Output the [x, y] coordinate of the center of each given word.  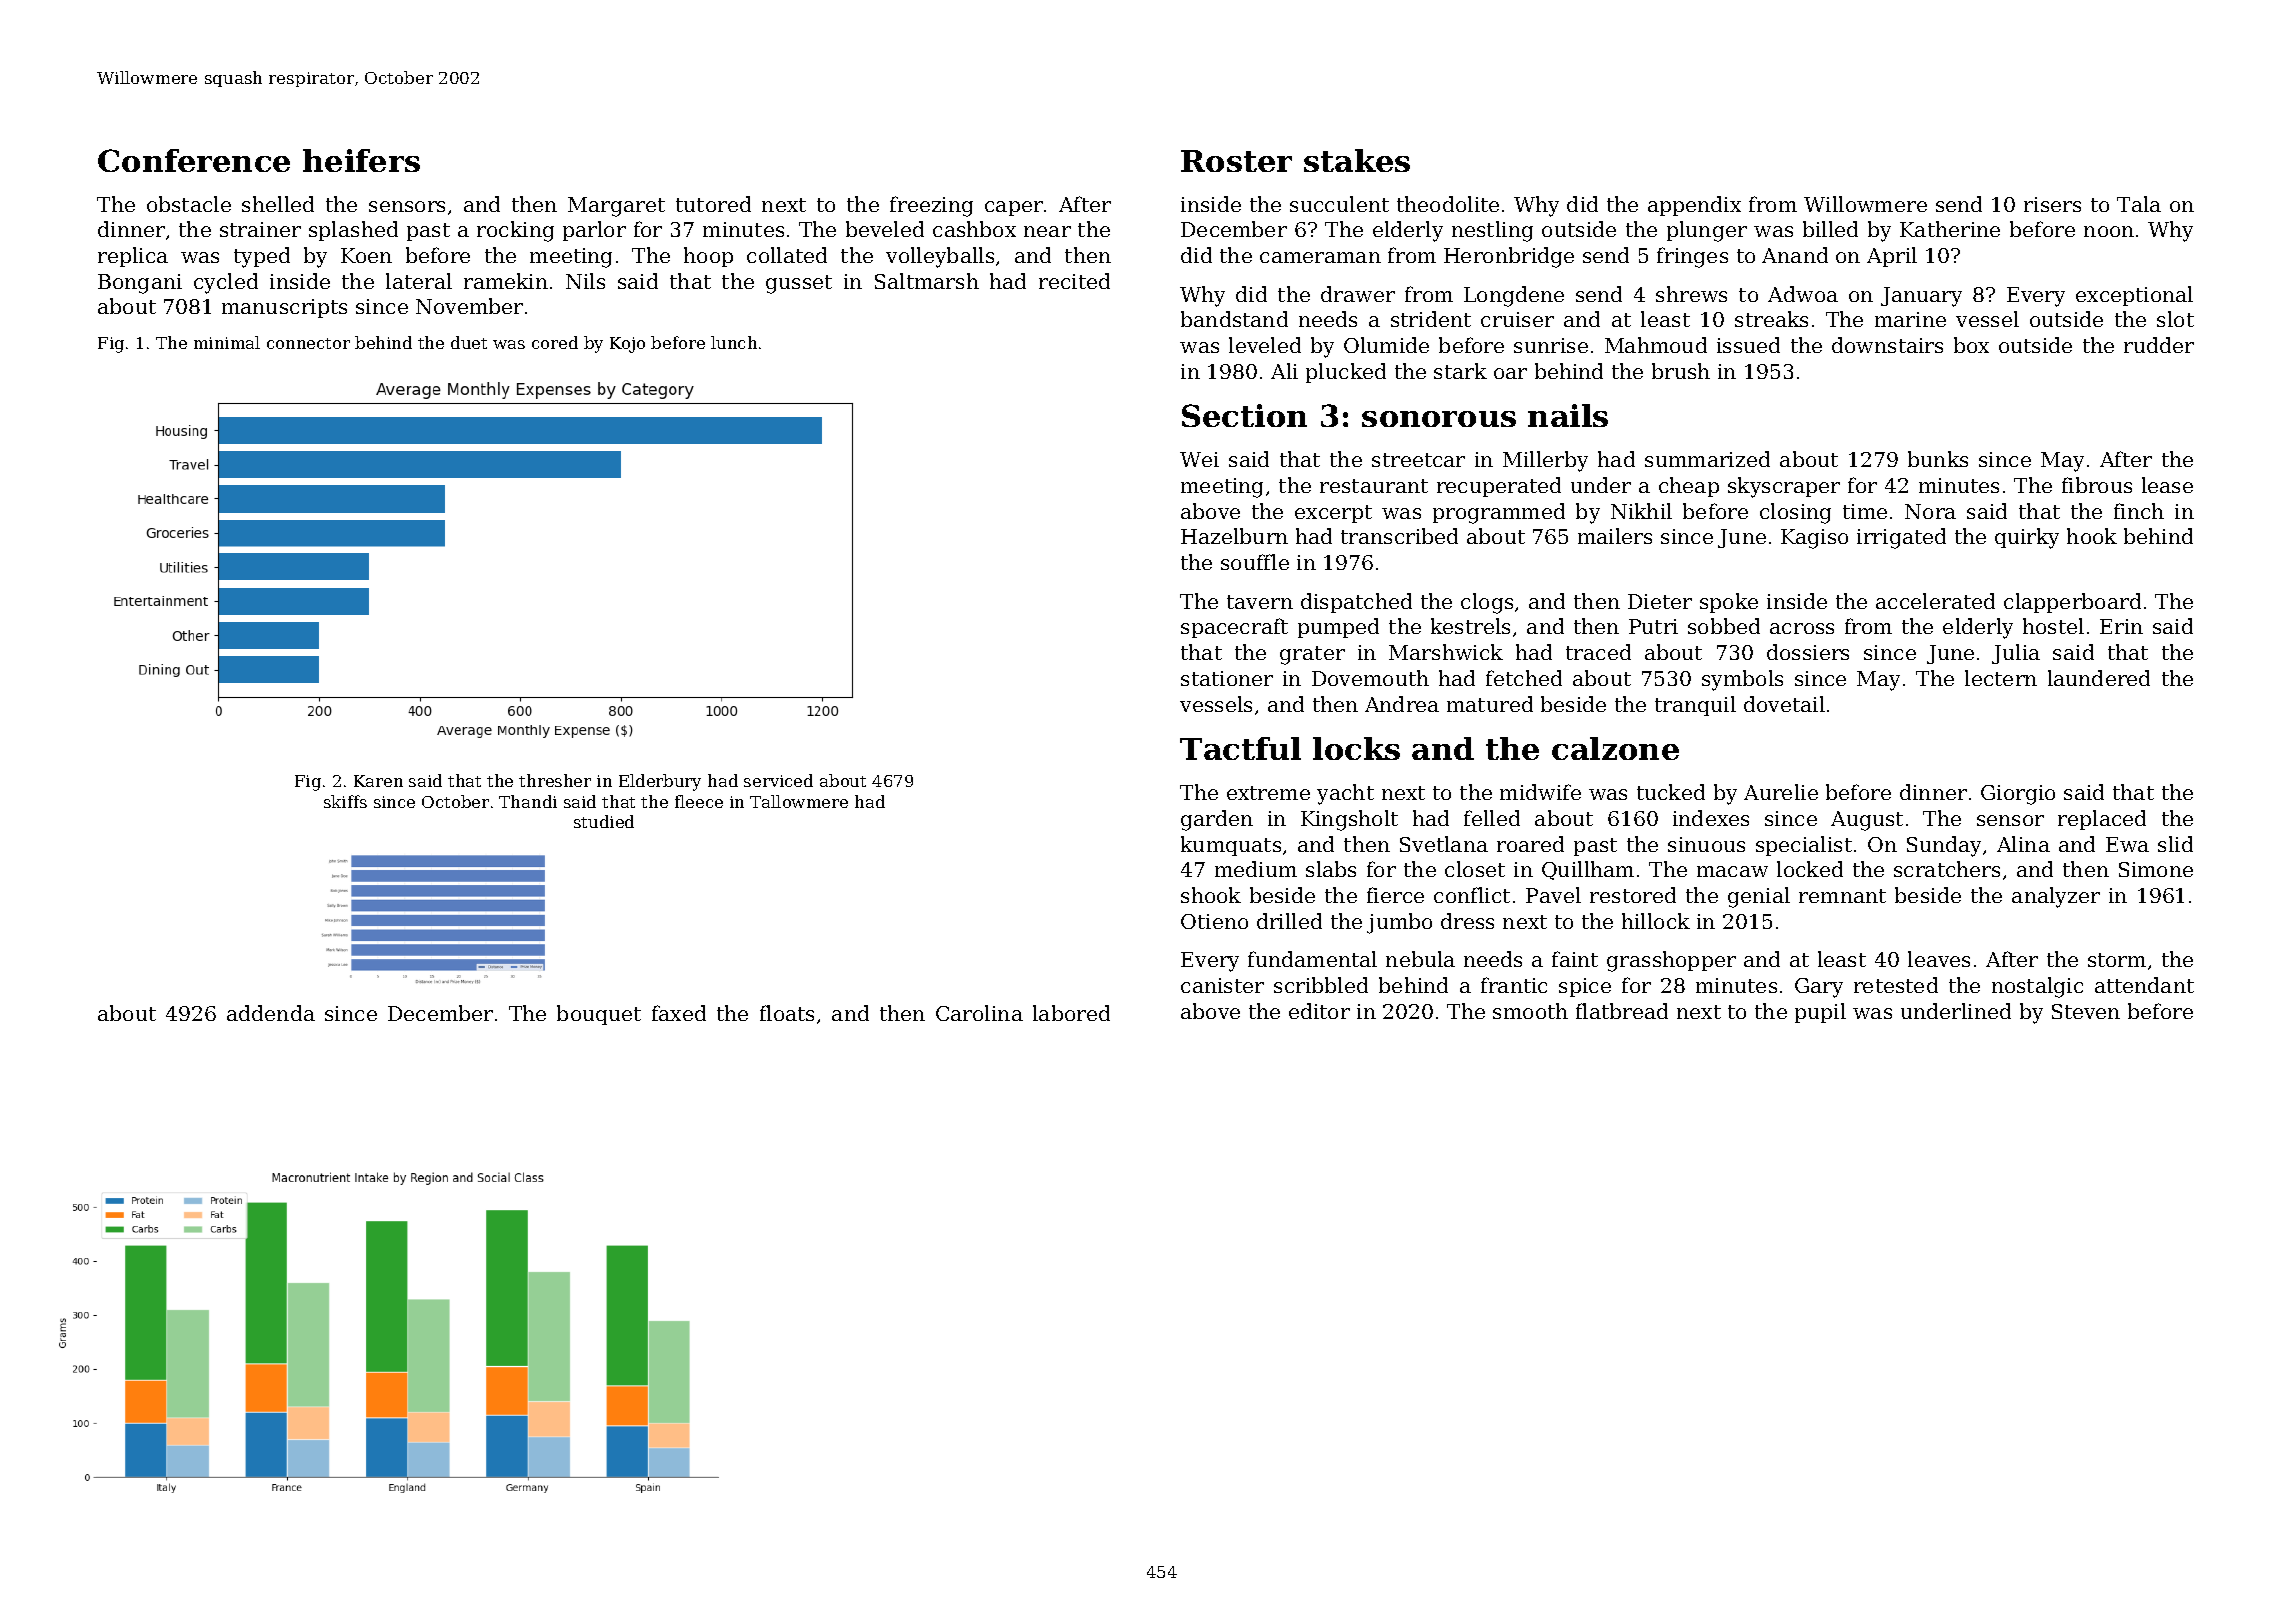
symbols [1742, 680]
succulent [1339, 204]
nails [1568, 415]
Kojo [627, 345]
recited [1074, 281]
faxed [679, 1013]
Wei [1199, 459]
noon [2109, 231]
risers [2052, 204]
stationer [1227, 678]
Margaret [616, 207]
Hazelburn [1234, 536]
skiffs [345, 801]
